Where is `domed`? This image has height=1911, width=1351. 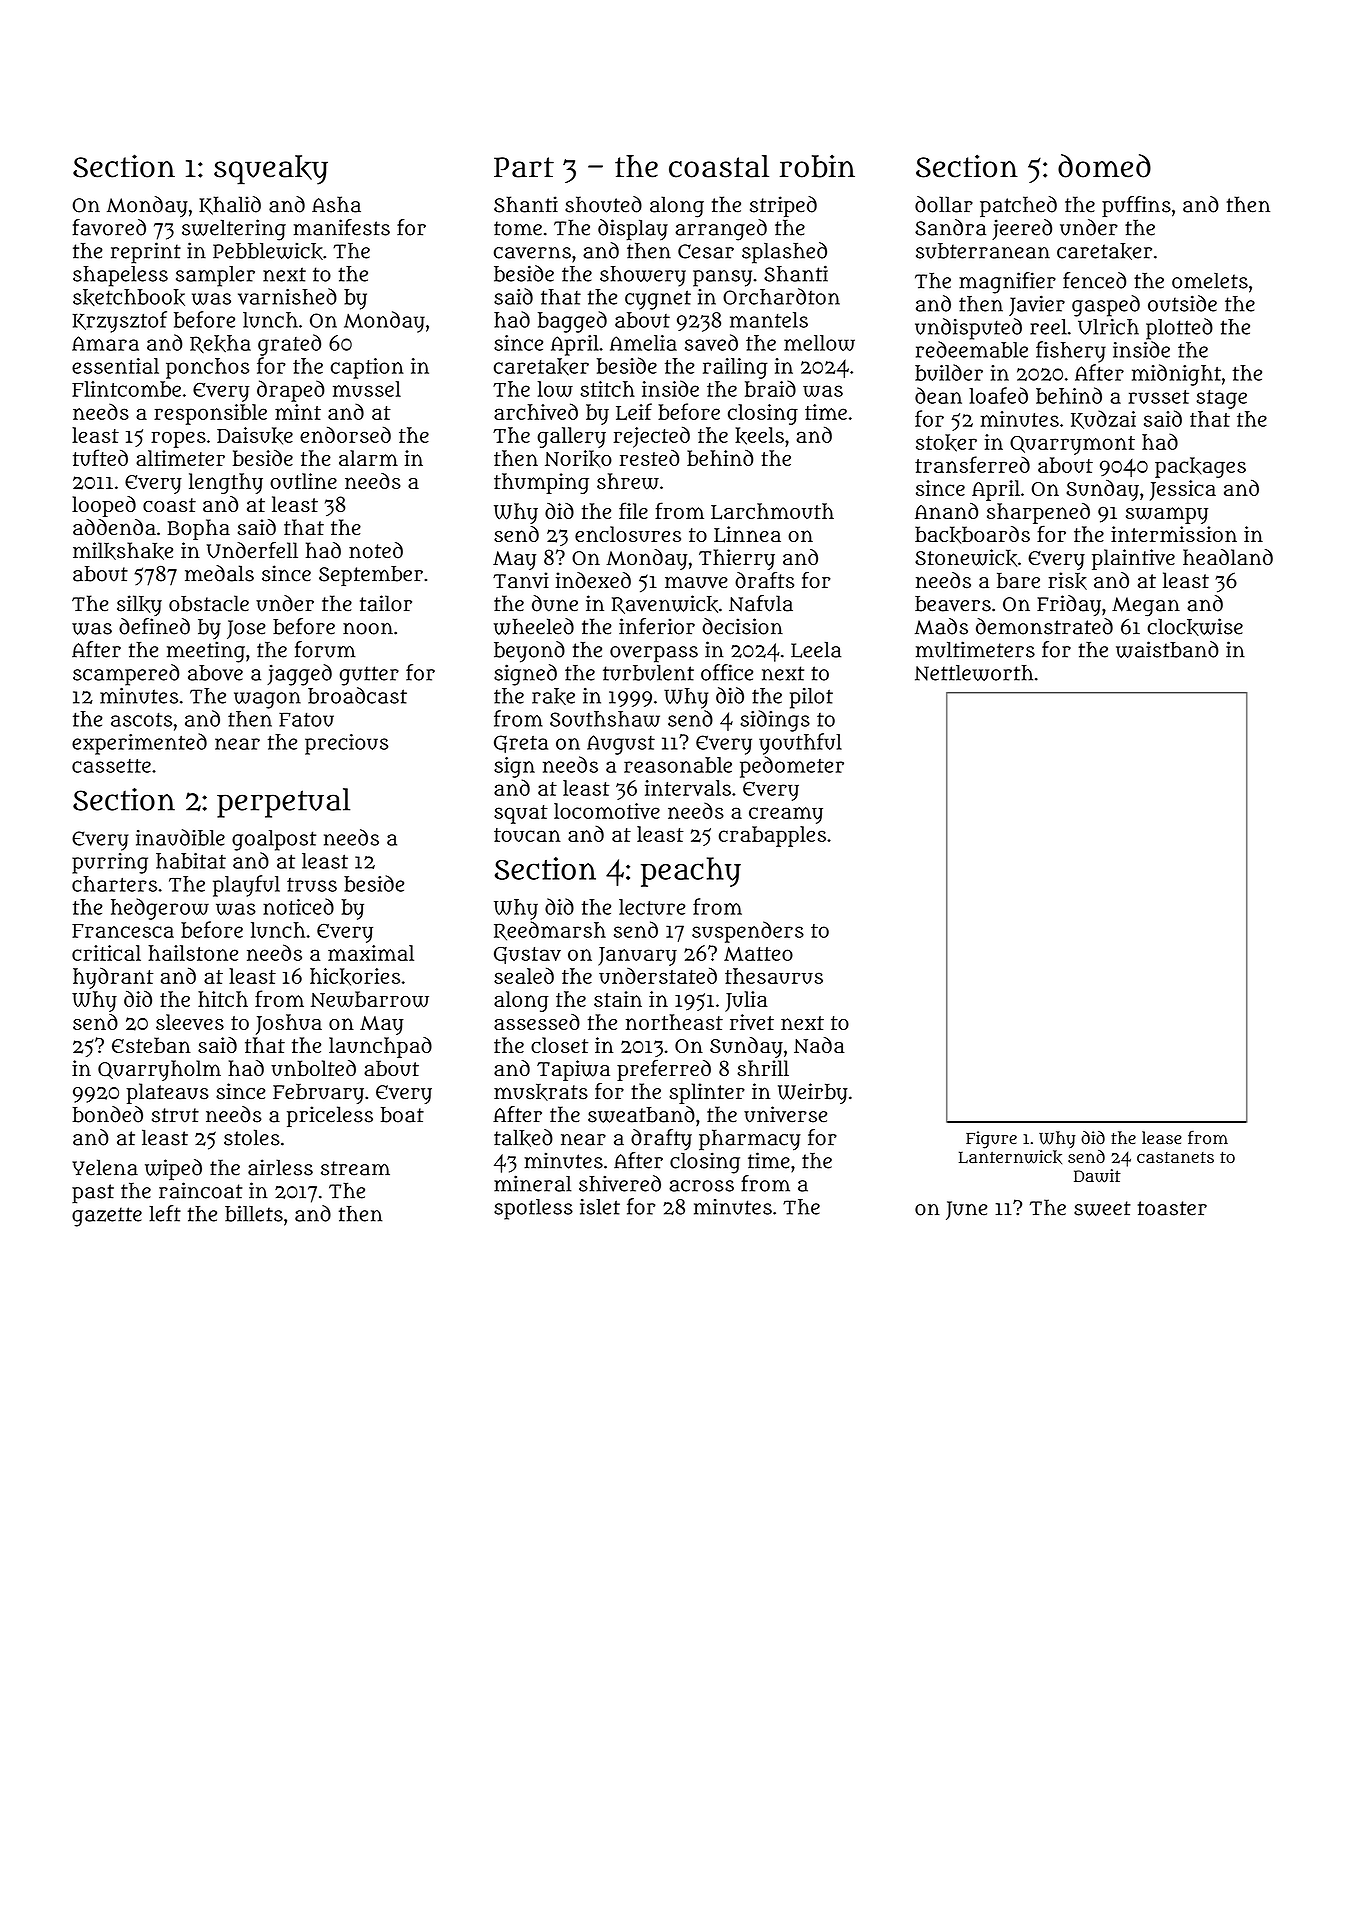
domed is located at coordinates (1104, 166).
